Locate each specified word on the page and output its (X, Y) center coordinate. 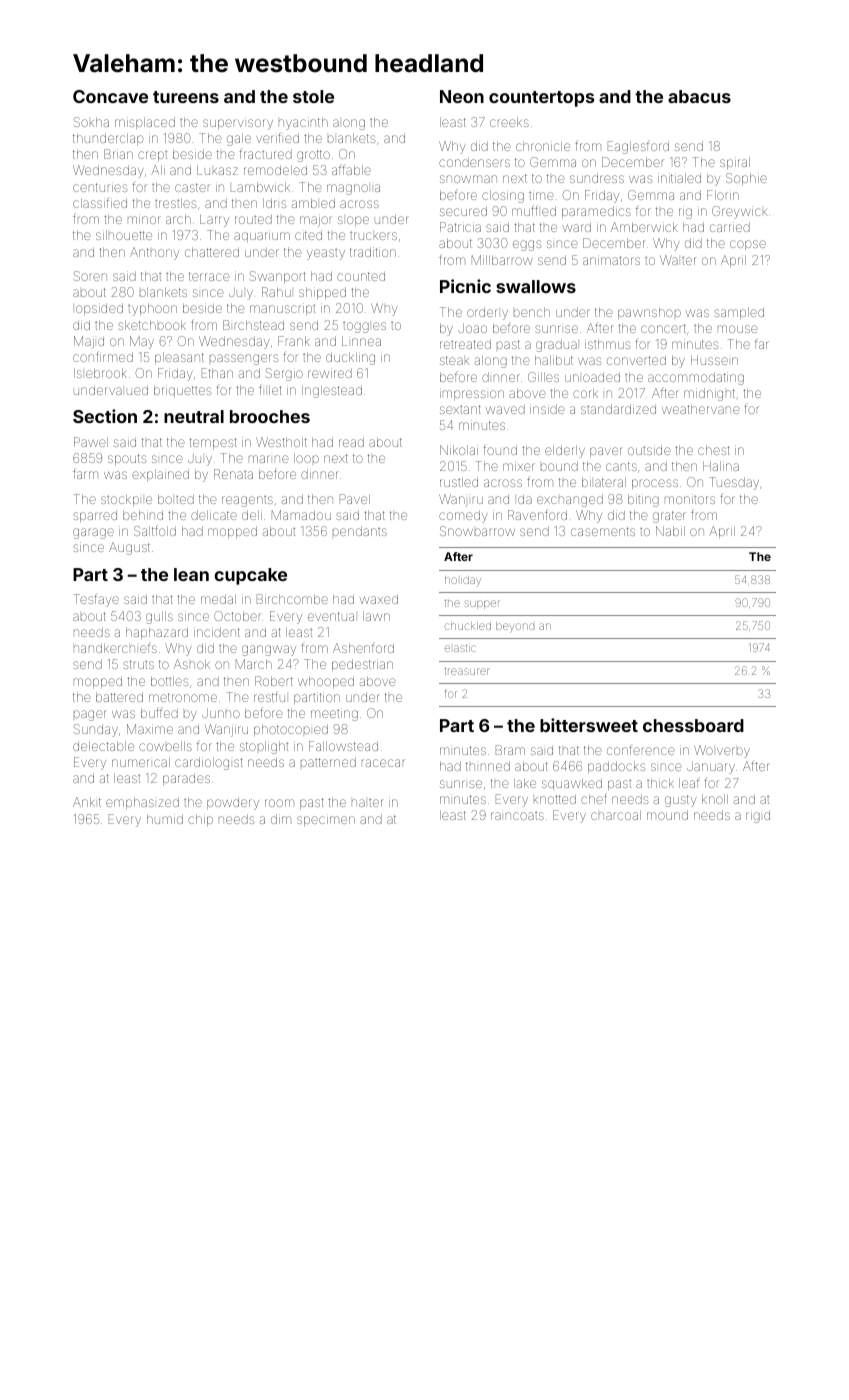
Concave (110, 96)
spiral (735, 163)
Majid (89, 342)
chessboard (693, 725)
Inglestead (332, 391)
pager (90, 715)
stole (313, 96)
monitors (690, 499)
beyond (515, 627)
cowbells (165, 746)
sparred (95, 516)
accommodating (696, 378)
